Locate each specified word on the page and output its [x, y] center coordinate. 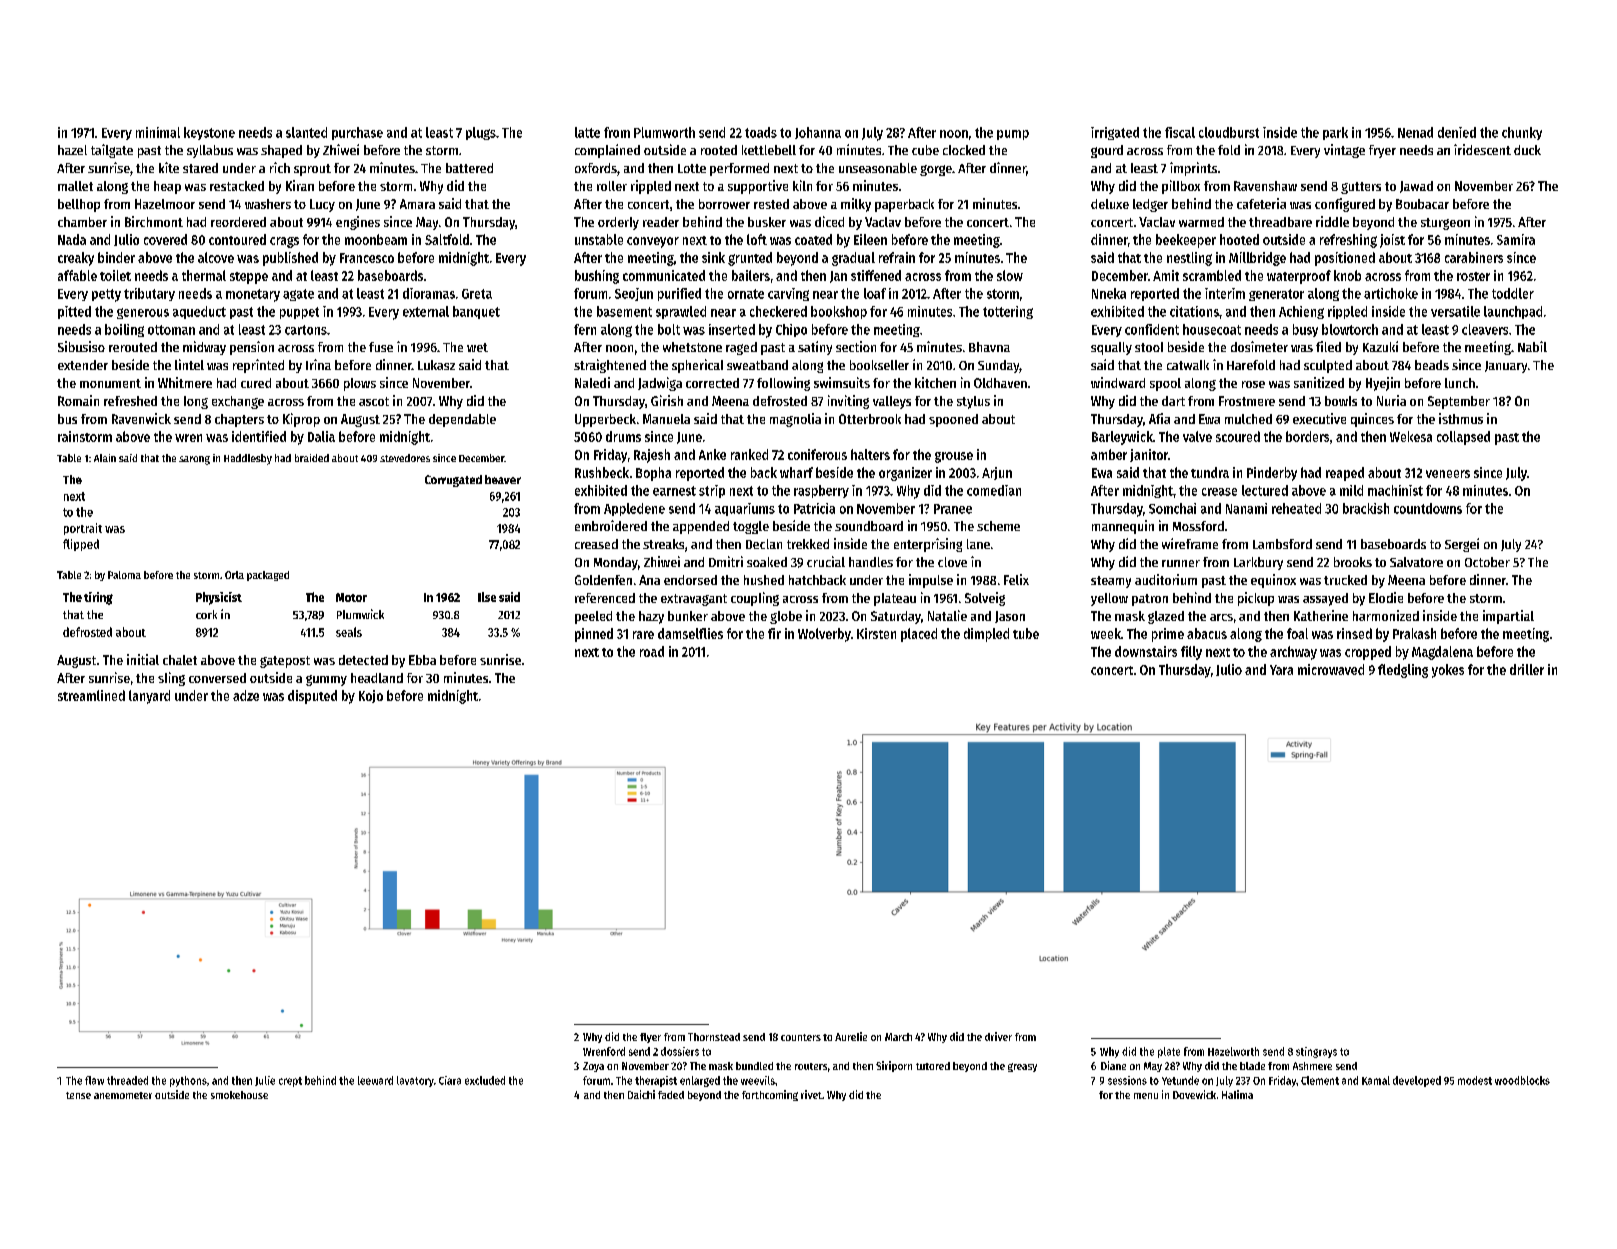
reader [661, 222]
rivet [811, 1094]
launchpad [1513, 312]
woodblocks [1522, 1080]
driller [1527, 669]
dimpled [986, 635]
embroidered [611, 525]
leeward [375, 1080]
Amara [417, 204]
